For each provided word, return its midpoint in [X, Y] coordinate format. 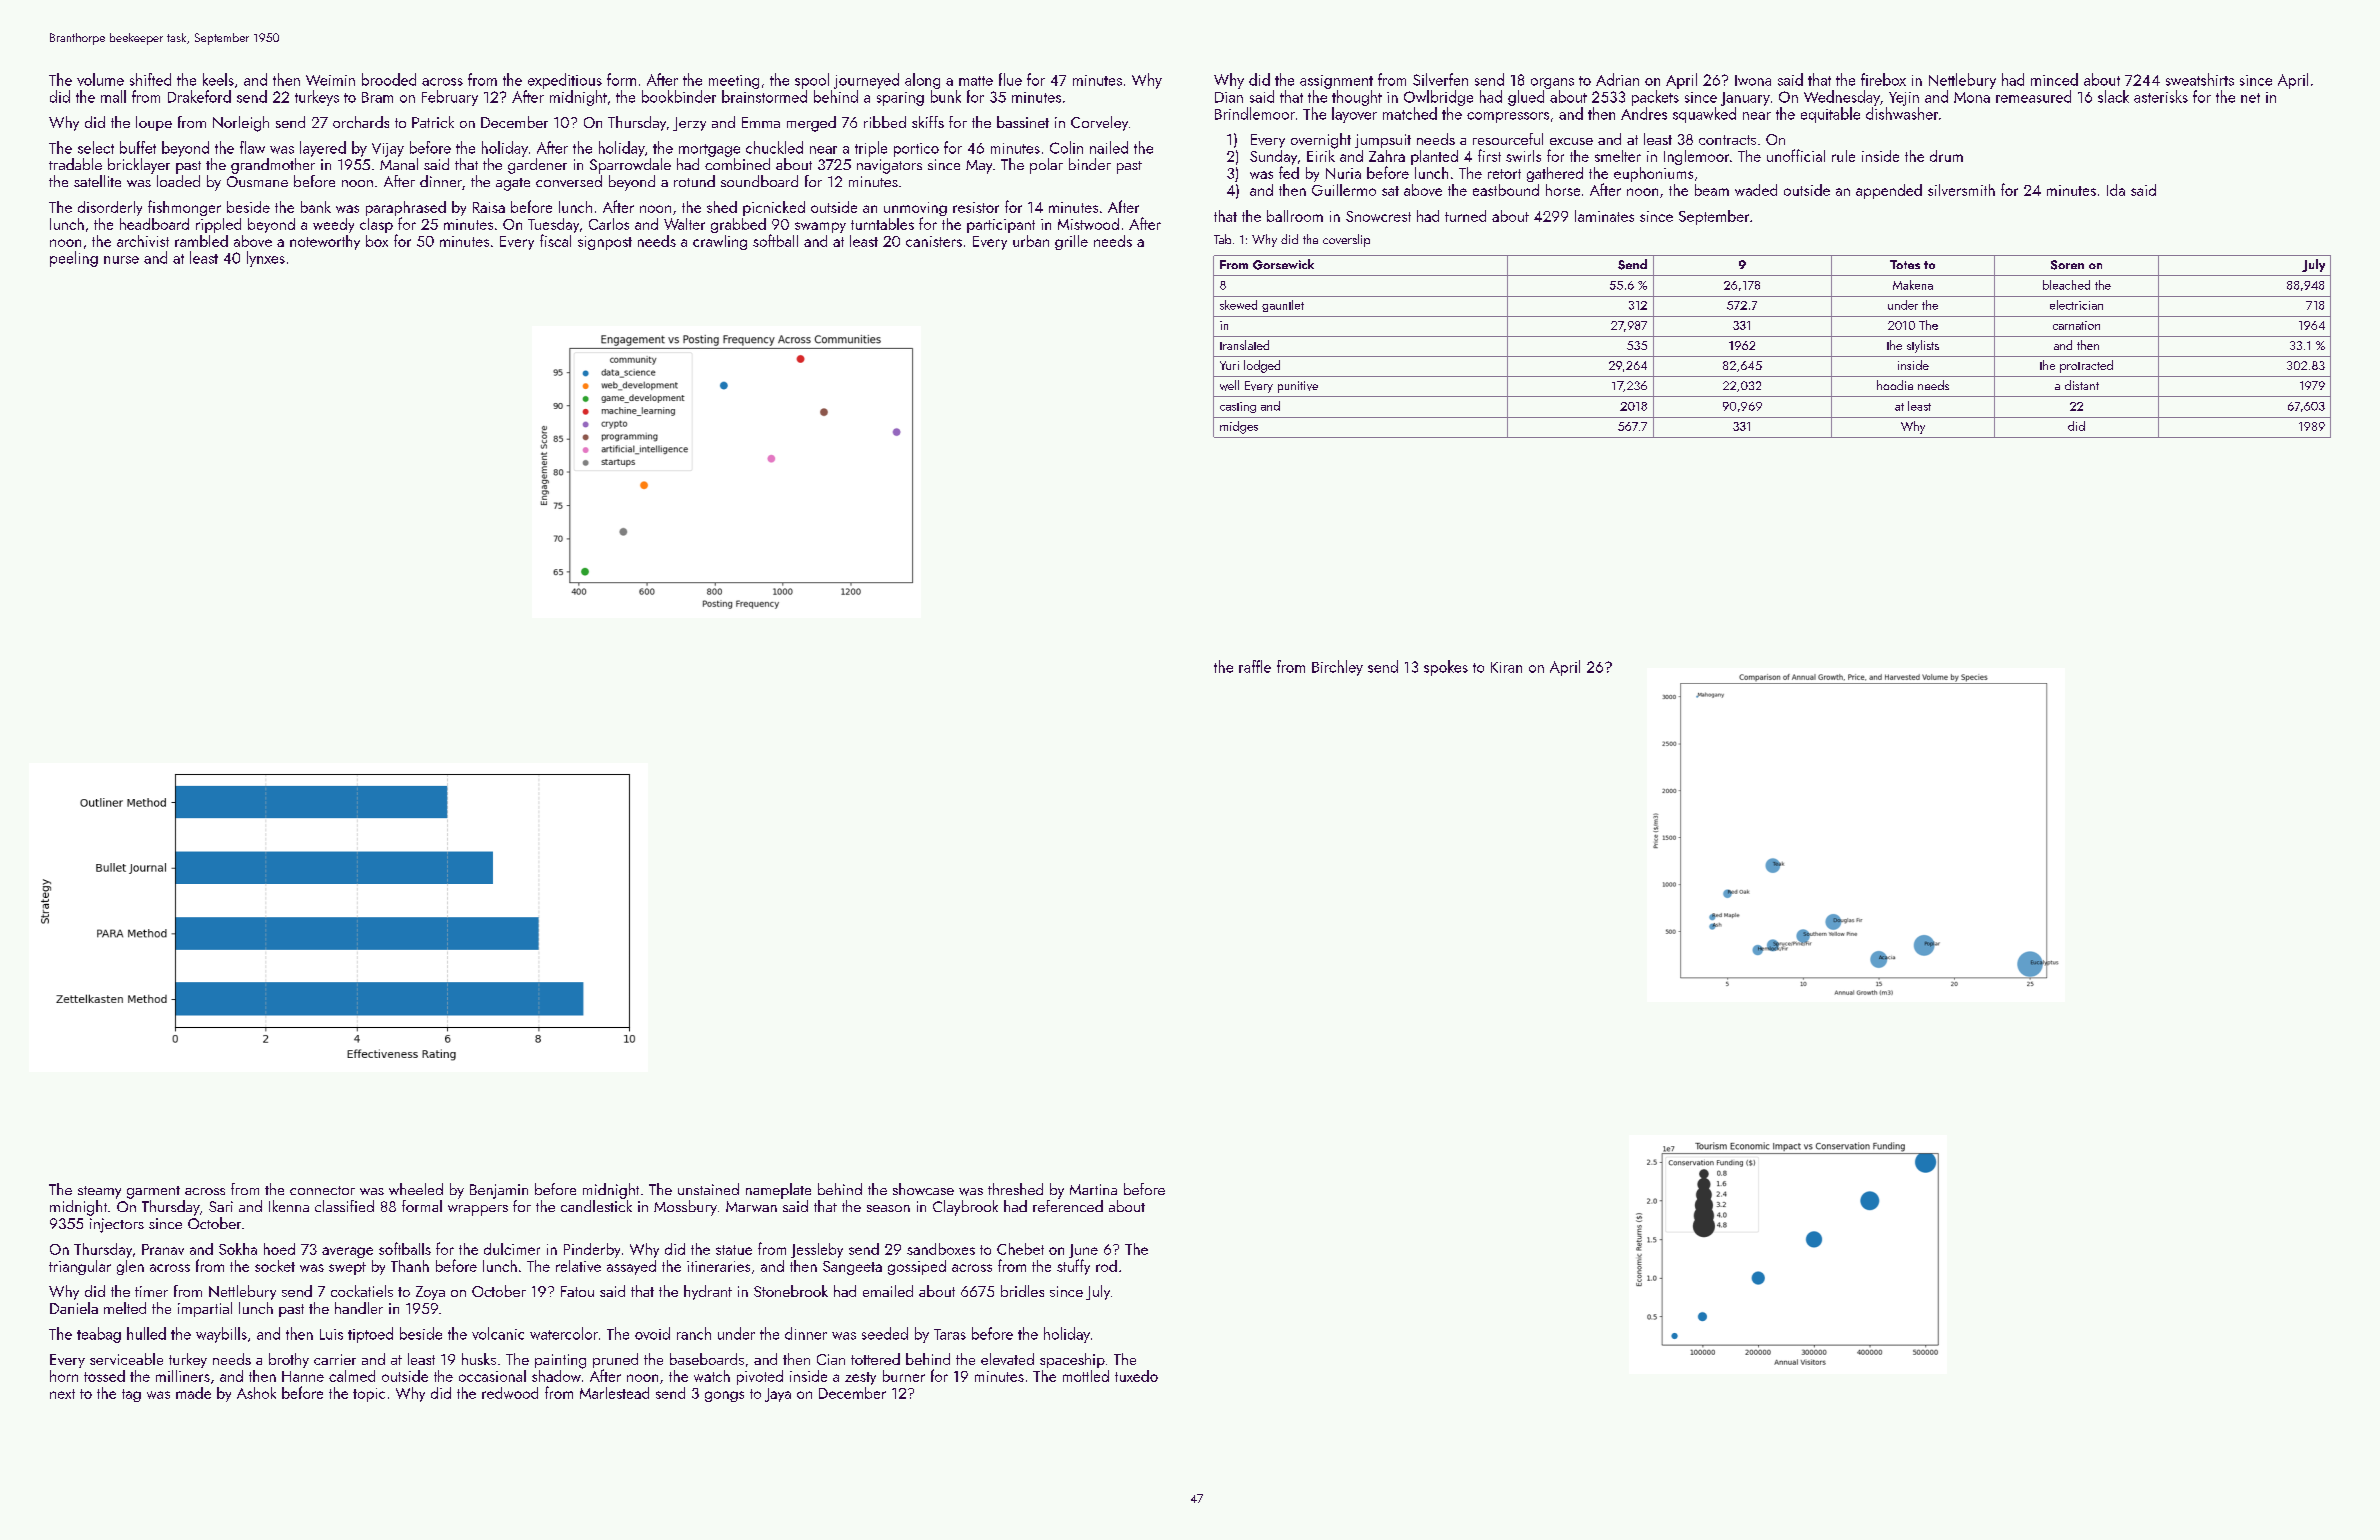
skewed [1238, 305]
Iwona [1753, 80]
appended [1889, 191]
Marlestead [614, 1393]
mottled [1086, 1376]
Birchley [1337, 668]
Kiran [1506, 667]
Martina [1093, 1189]
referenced [1068, 1206]
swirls [1523, 156]
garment [153, 1192]
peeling [74, 259]
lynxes [266, 259]
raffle [1255, 666]
